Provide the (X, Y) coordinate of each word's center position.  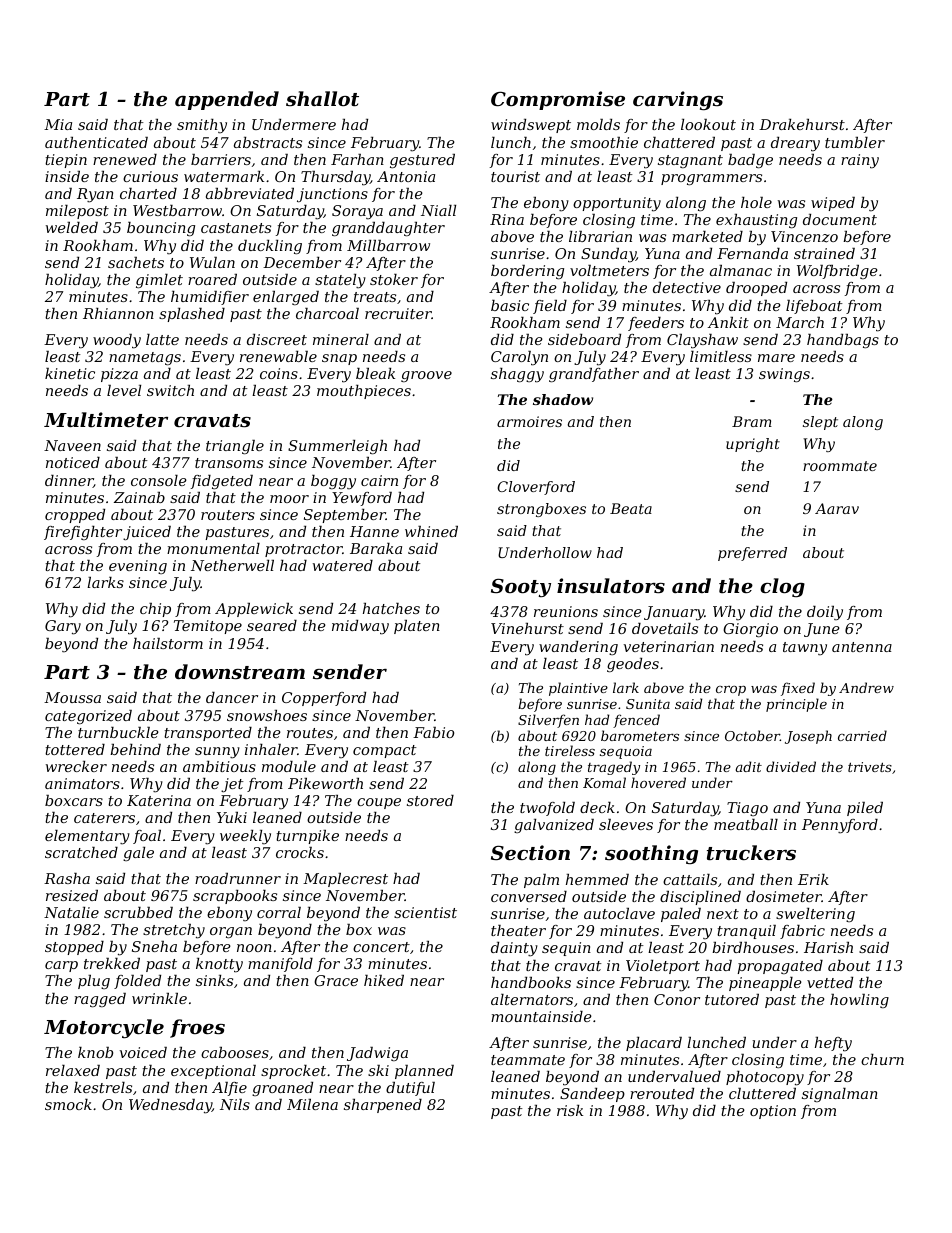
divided (791, 766)
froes (197, 1028)
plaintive (578, 689)
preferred (752, 554)
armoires (529, 421)
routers (228, 515)
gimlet (159, 281)
